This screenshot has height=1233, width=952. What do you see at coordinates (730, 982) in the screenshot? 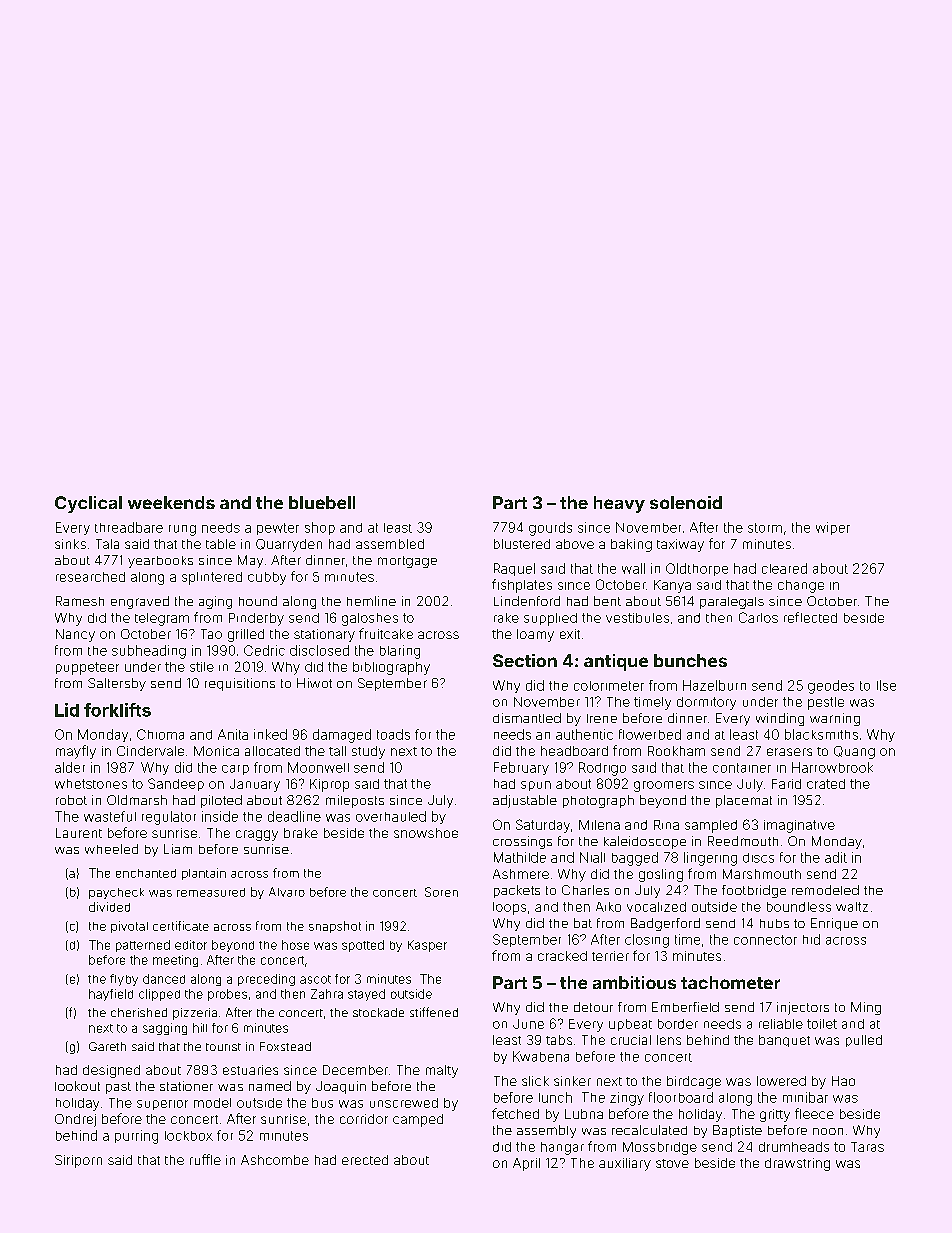
I see `tachometer` at bounding box center [730, 982].
